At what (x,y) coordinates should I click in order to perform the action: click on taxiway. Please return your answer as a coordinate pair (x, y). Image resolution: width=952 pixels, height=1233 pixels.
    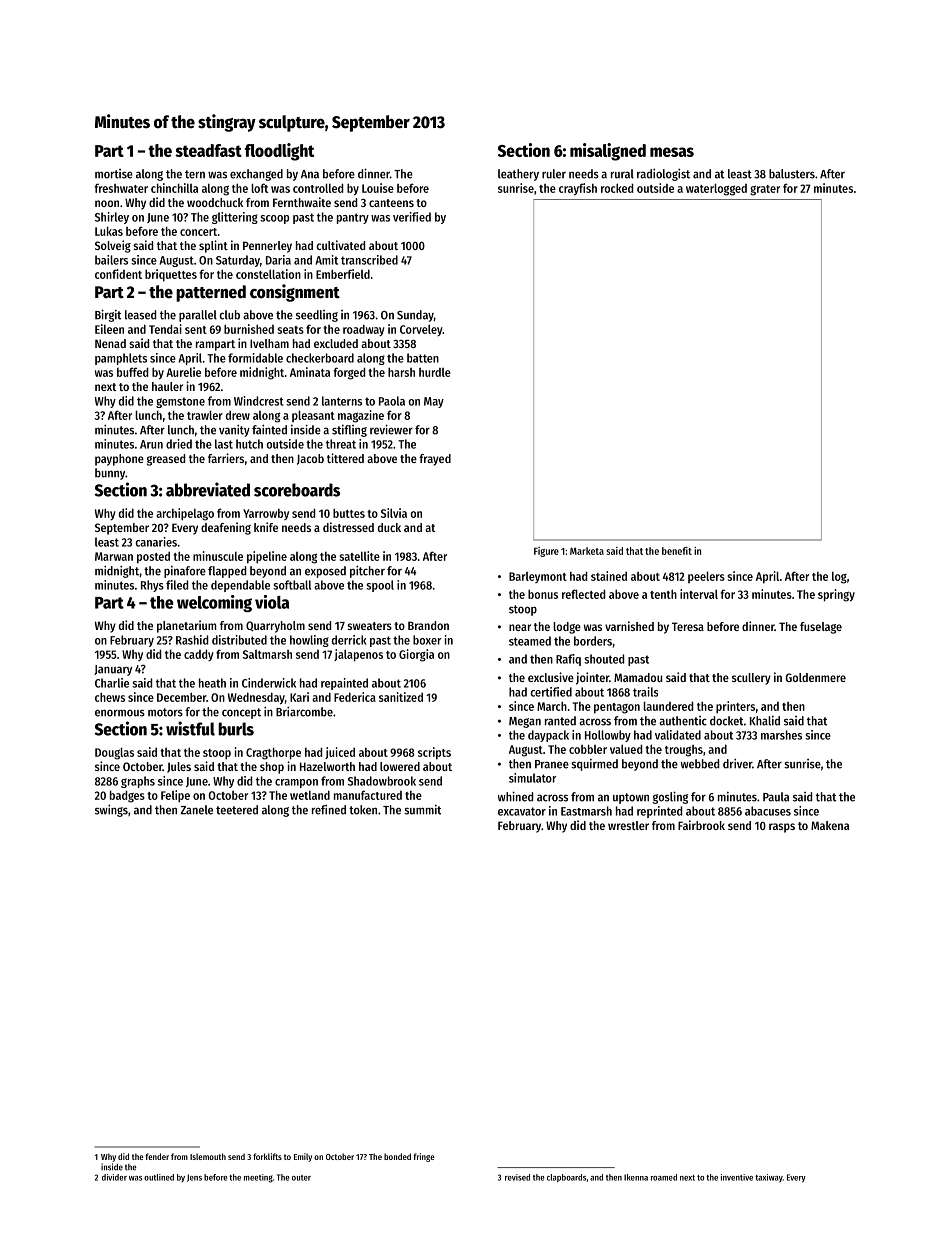
    Looking at the image, I should click on (769, 1178).
